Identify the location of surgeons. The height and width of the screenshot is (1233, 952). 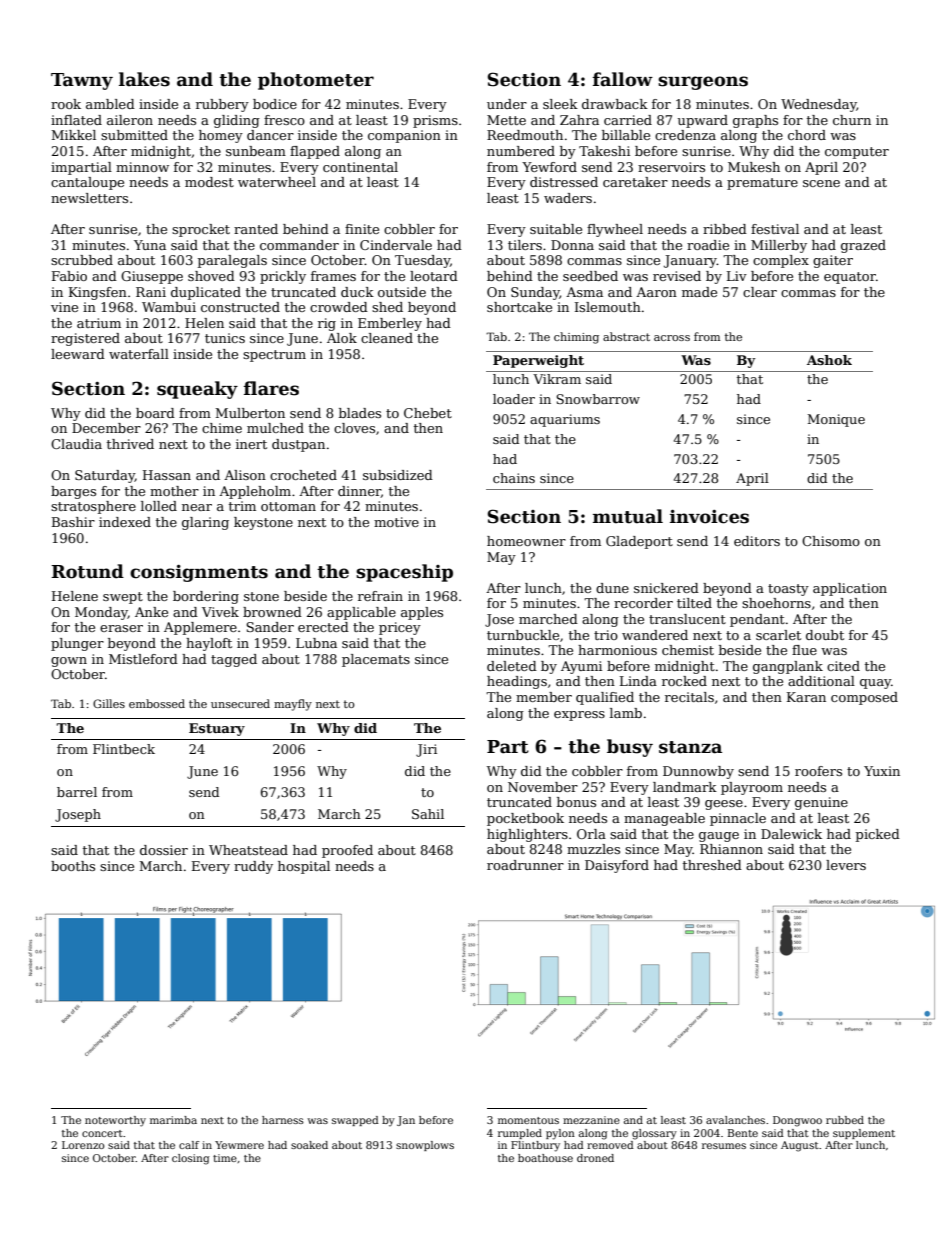
(703, 83).
